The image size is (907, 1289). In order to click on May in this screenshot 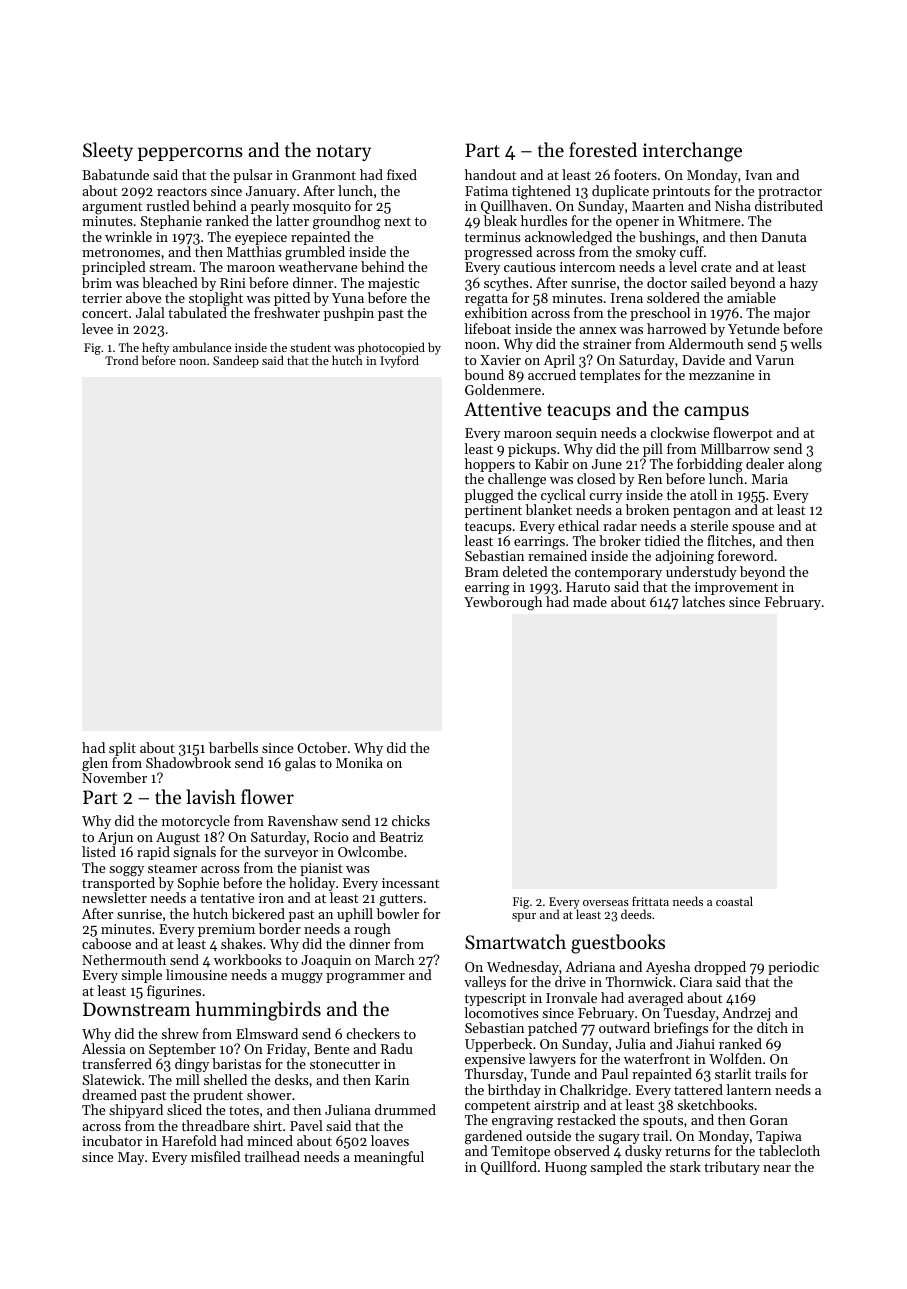, I will do `click(131, 1158)`.
